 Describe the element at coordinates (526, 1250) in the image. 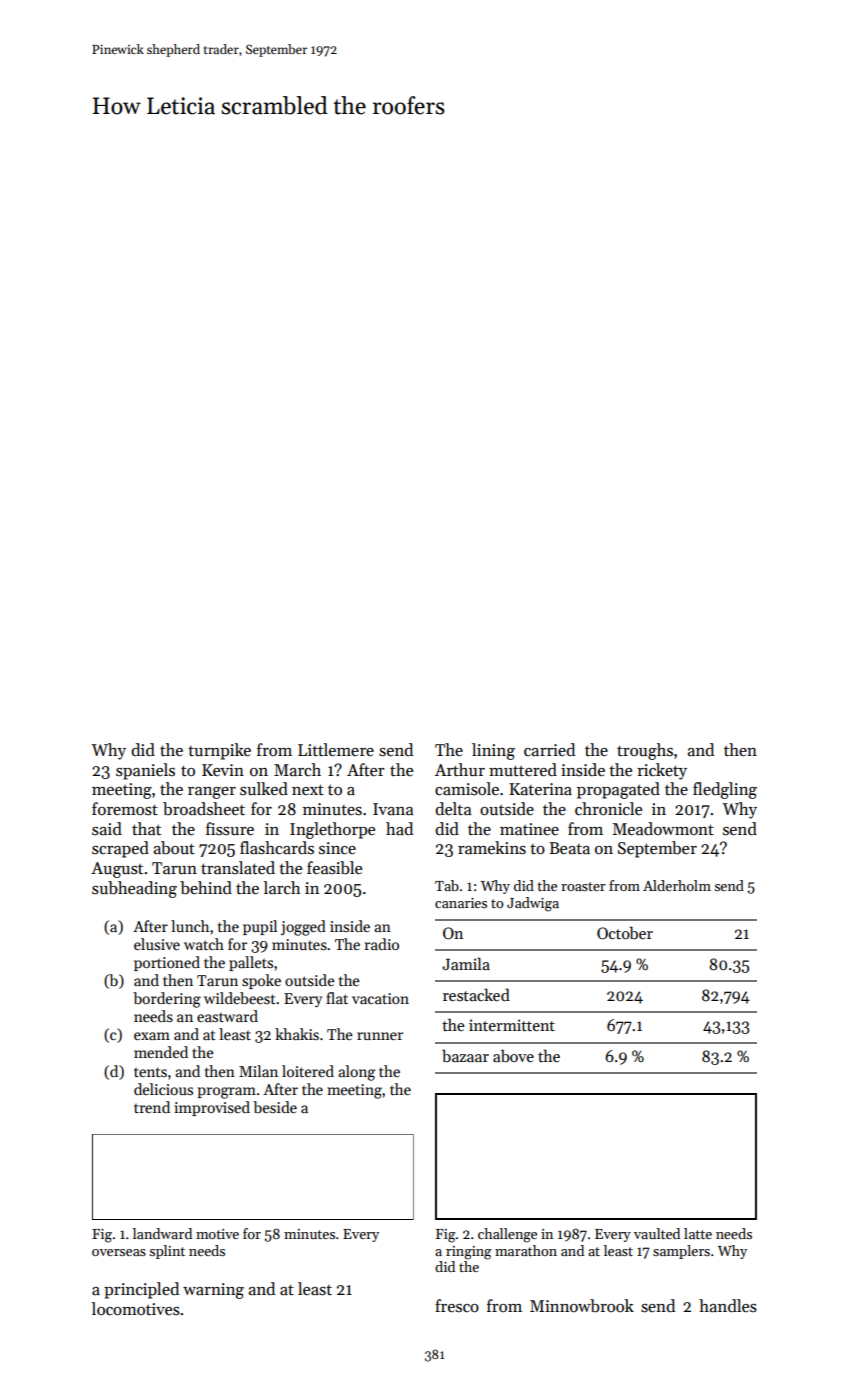

I see `marathon` at that location.
